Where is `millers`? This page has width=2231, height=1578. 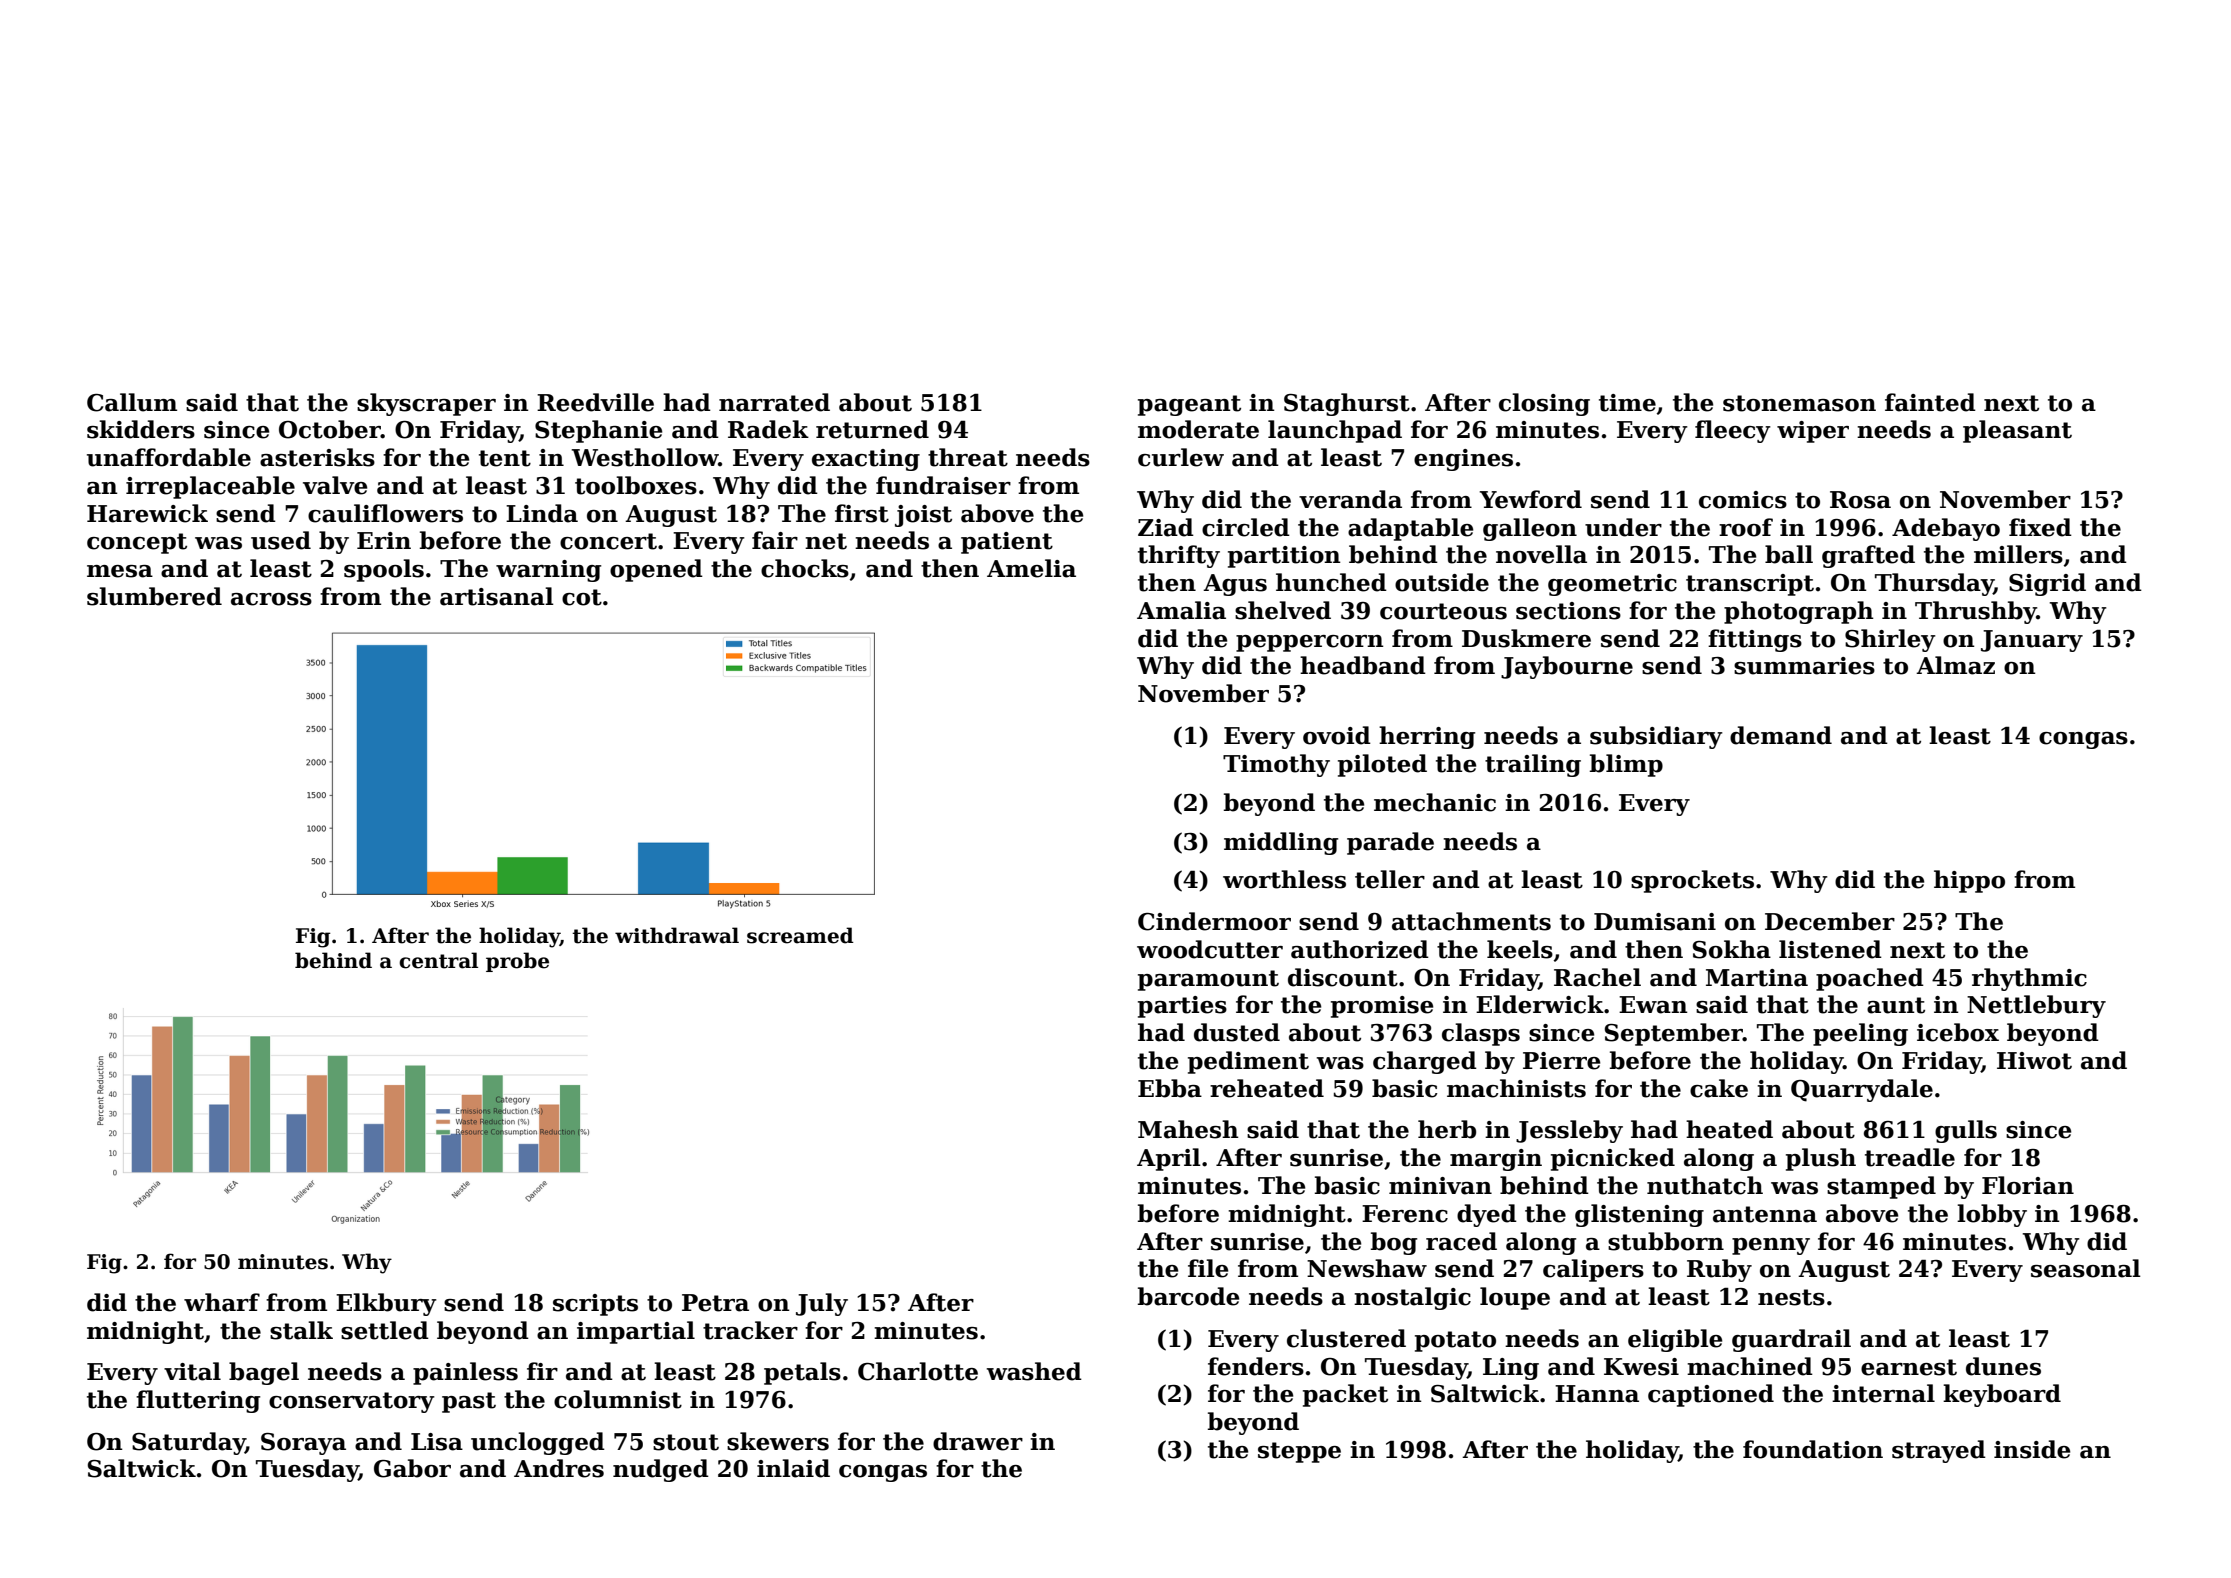 millers is located at coordinates (2018, 554).
